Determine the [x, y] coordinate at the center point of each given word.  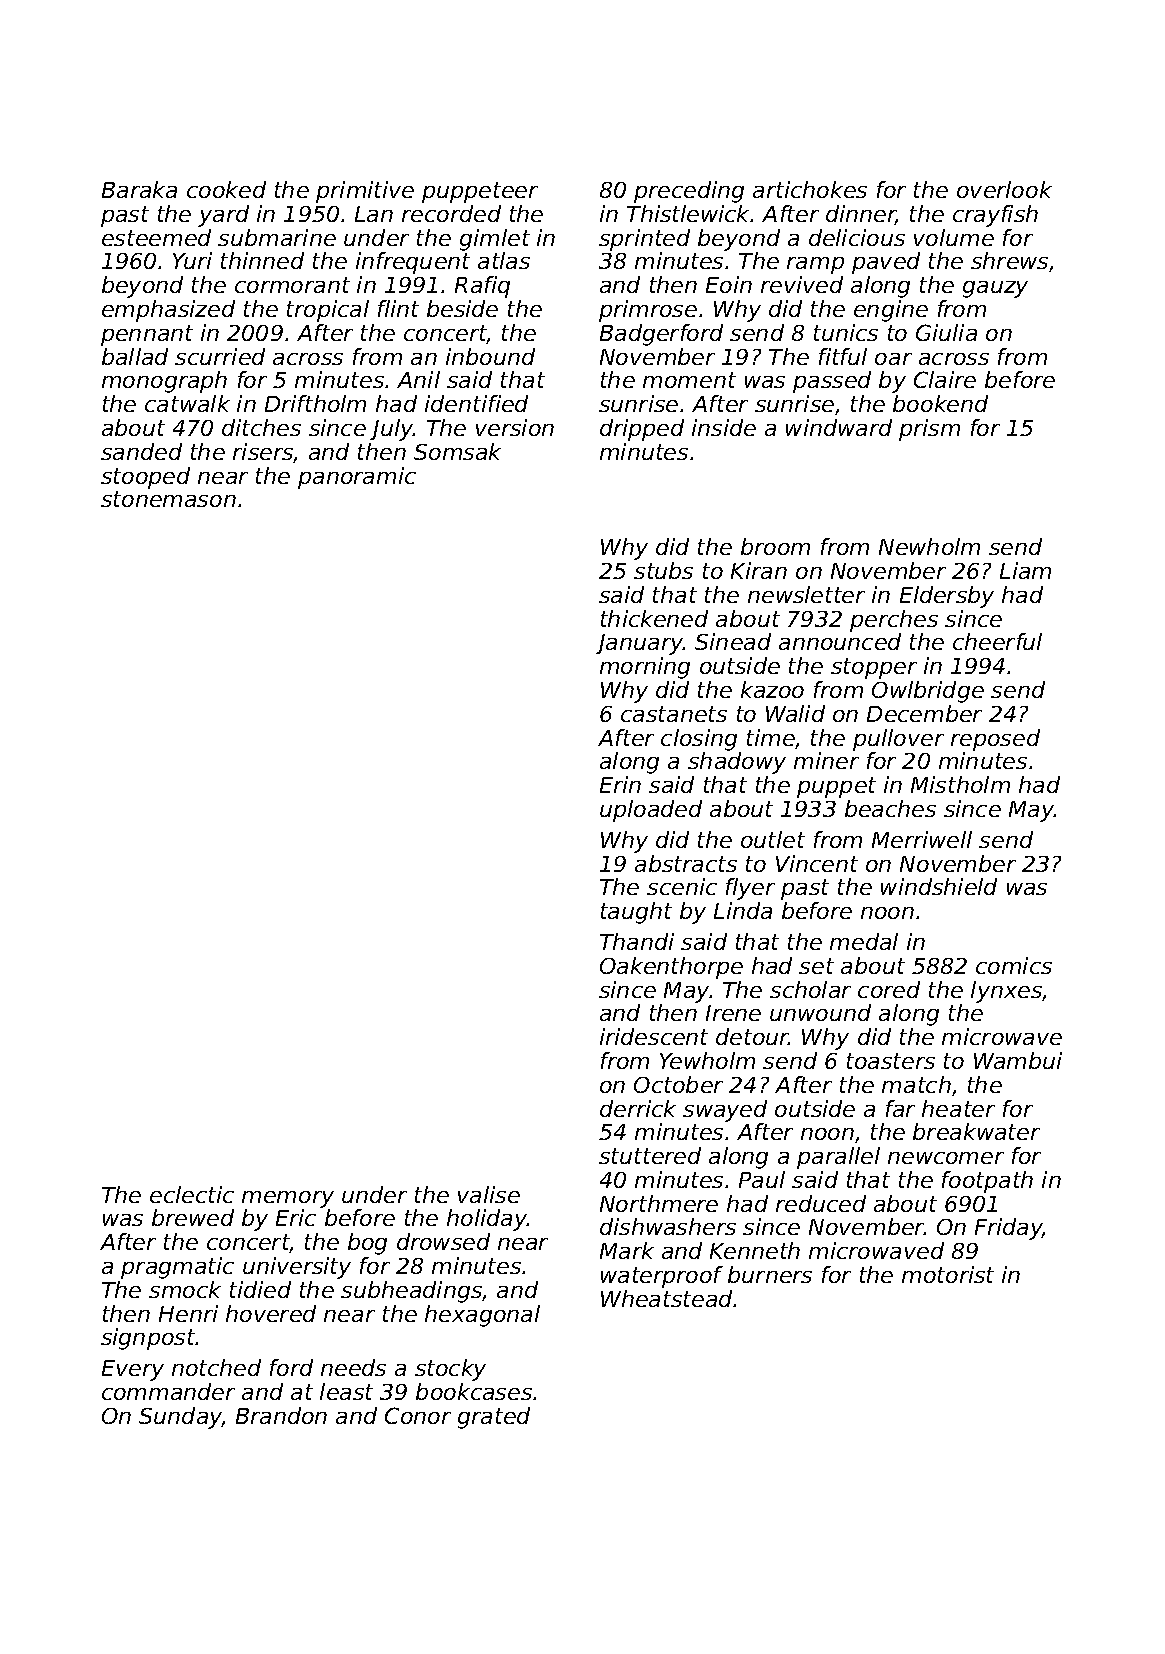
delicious [857, 237]
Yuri [192, 260]
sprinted [644, 240]
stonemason [168, 499]
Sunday [180, 1418]
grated [494, 1418]
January [639, 644]
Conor [418, 1415]
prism [929, 430]
